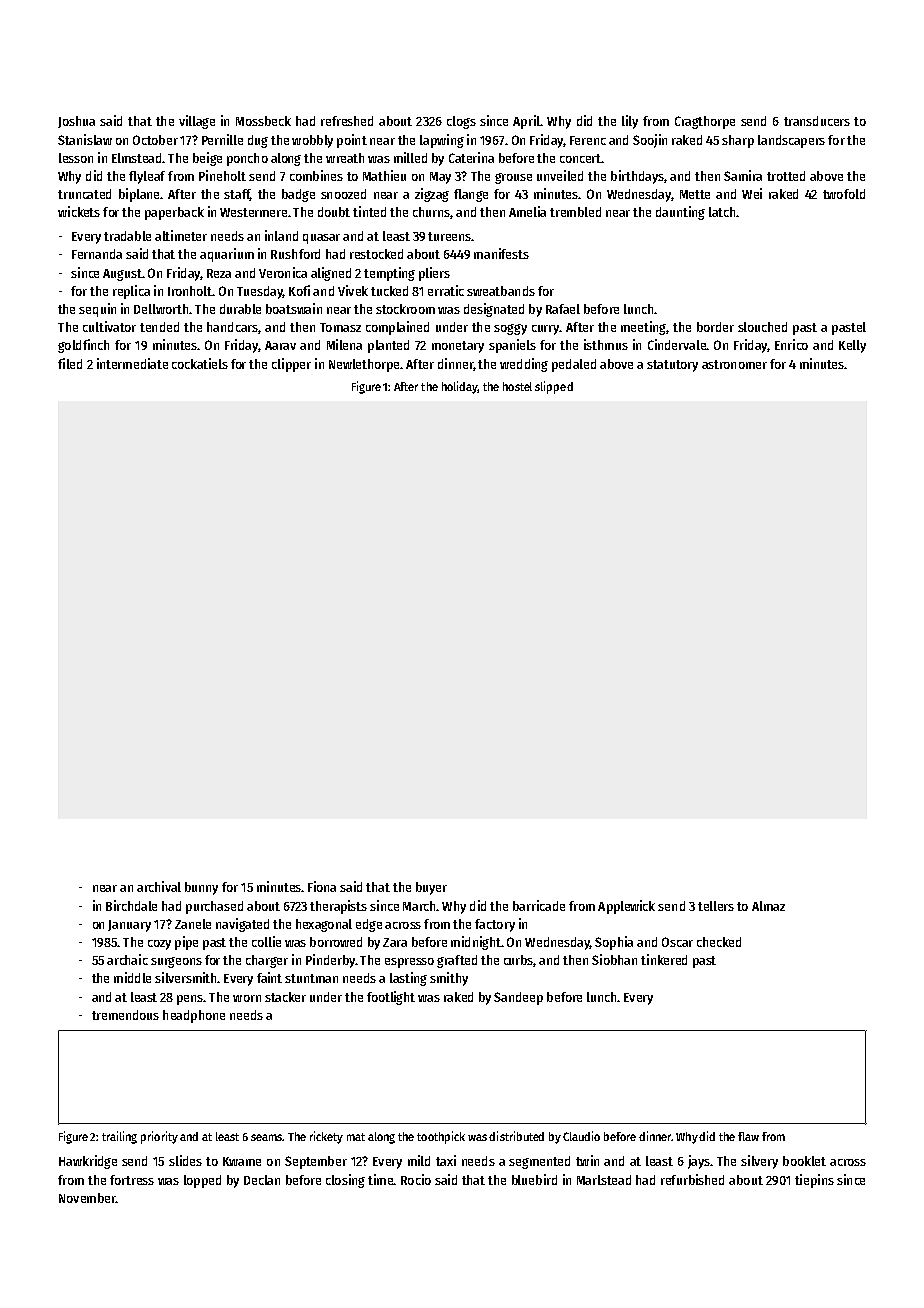 The height and width of the document is (1308, 924). Describe the element at coordinates (76, 122) in the document. I see `Joshua` at that location.
